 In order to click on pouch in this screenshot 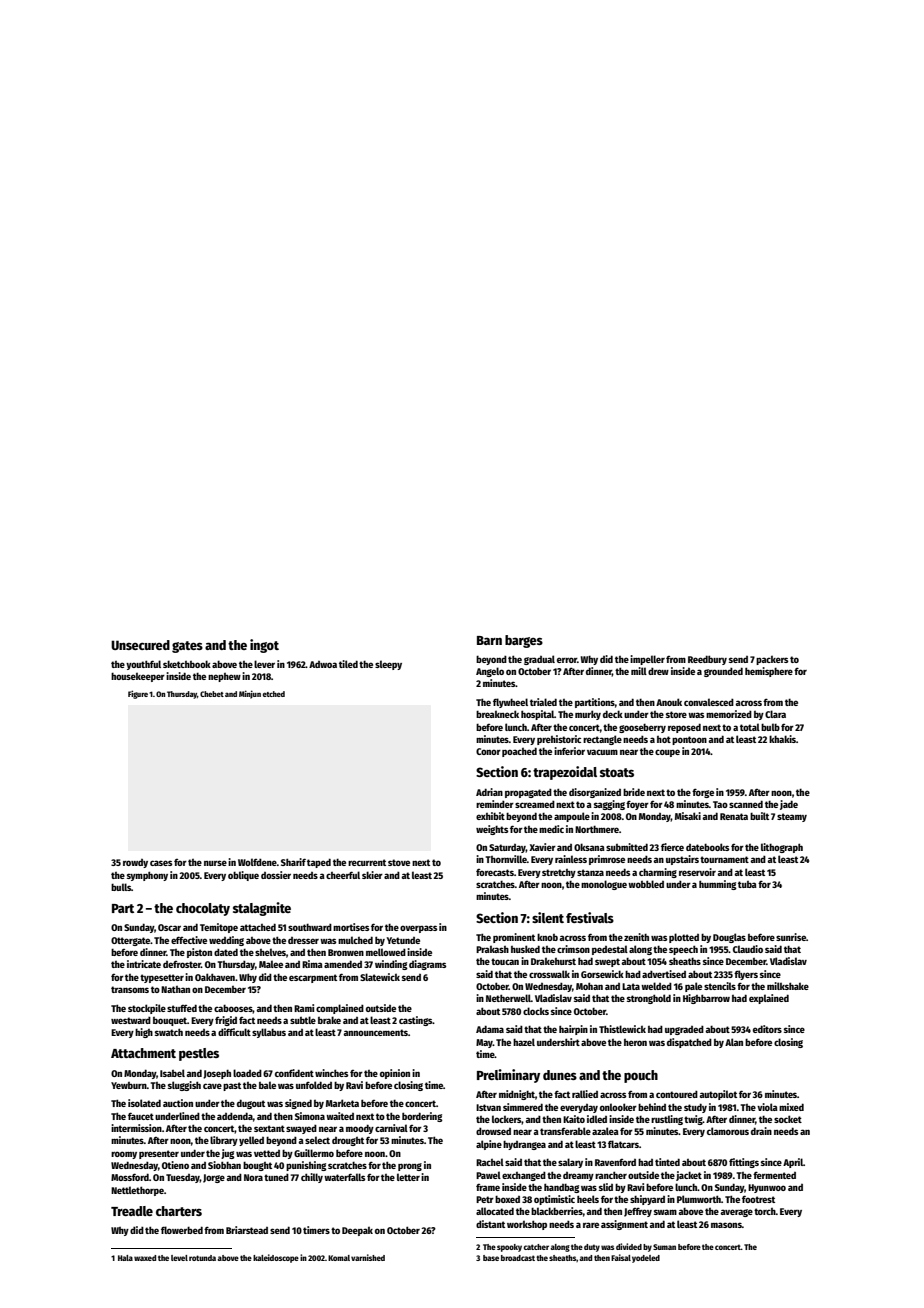, I will do `click(641, 1076)`.
